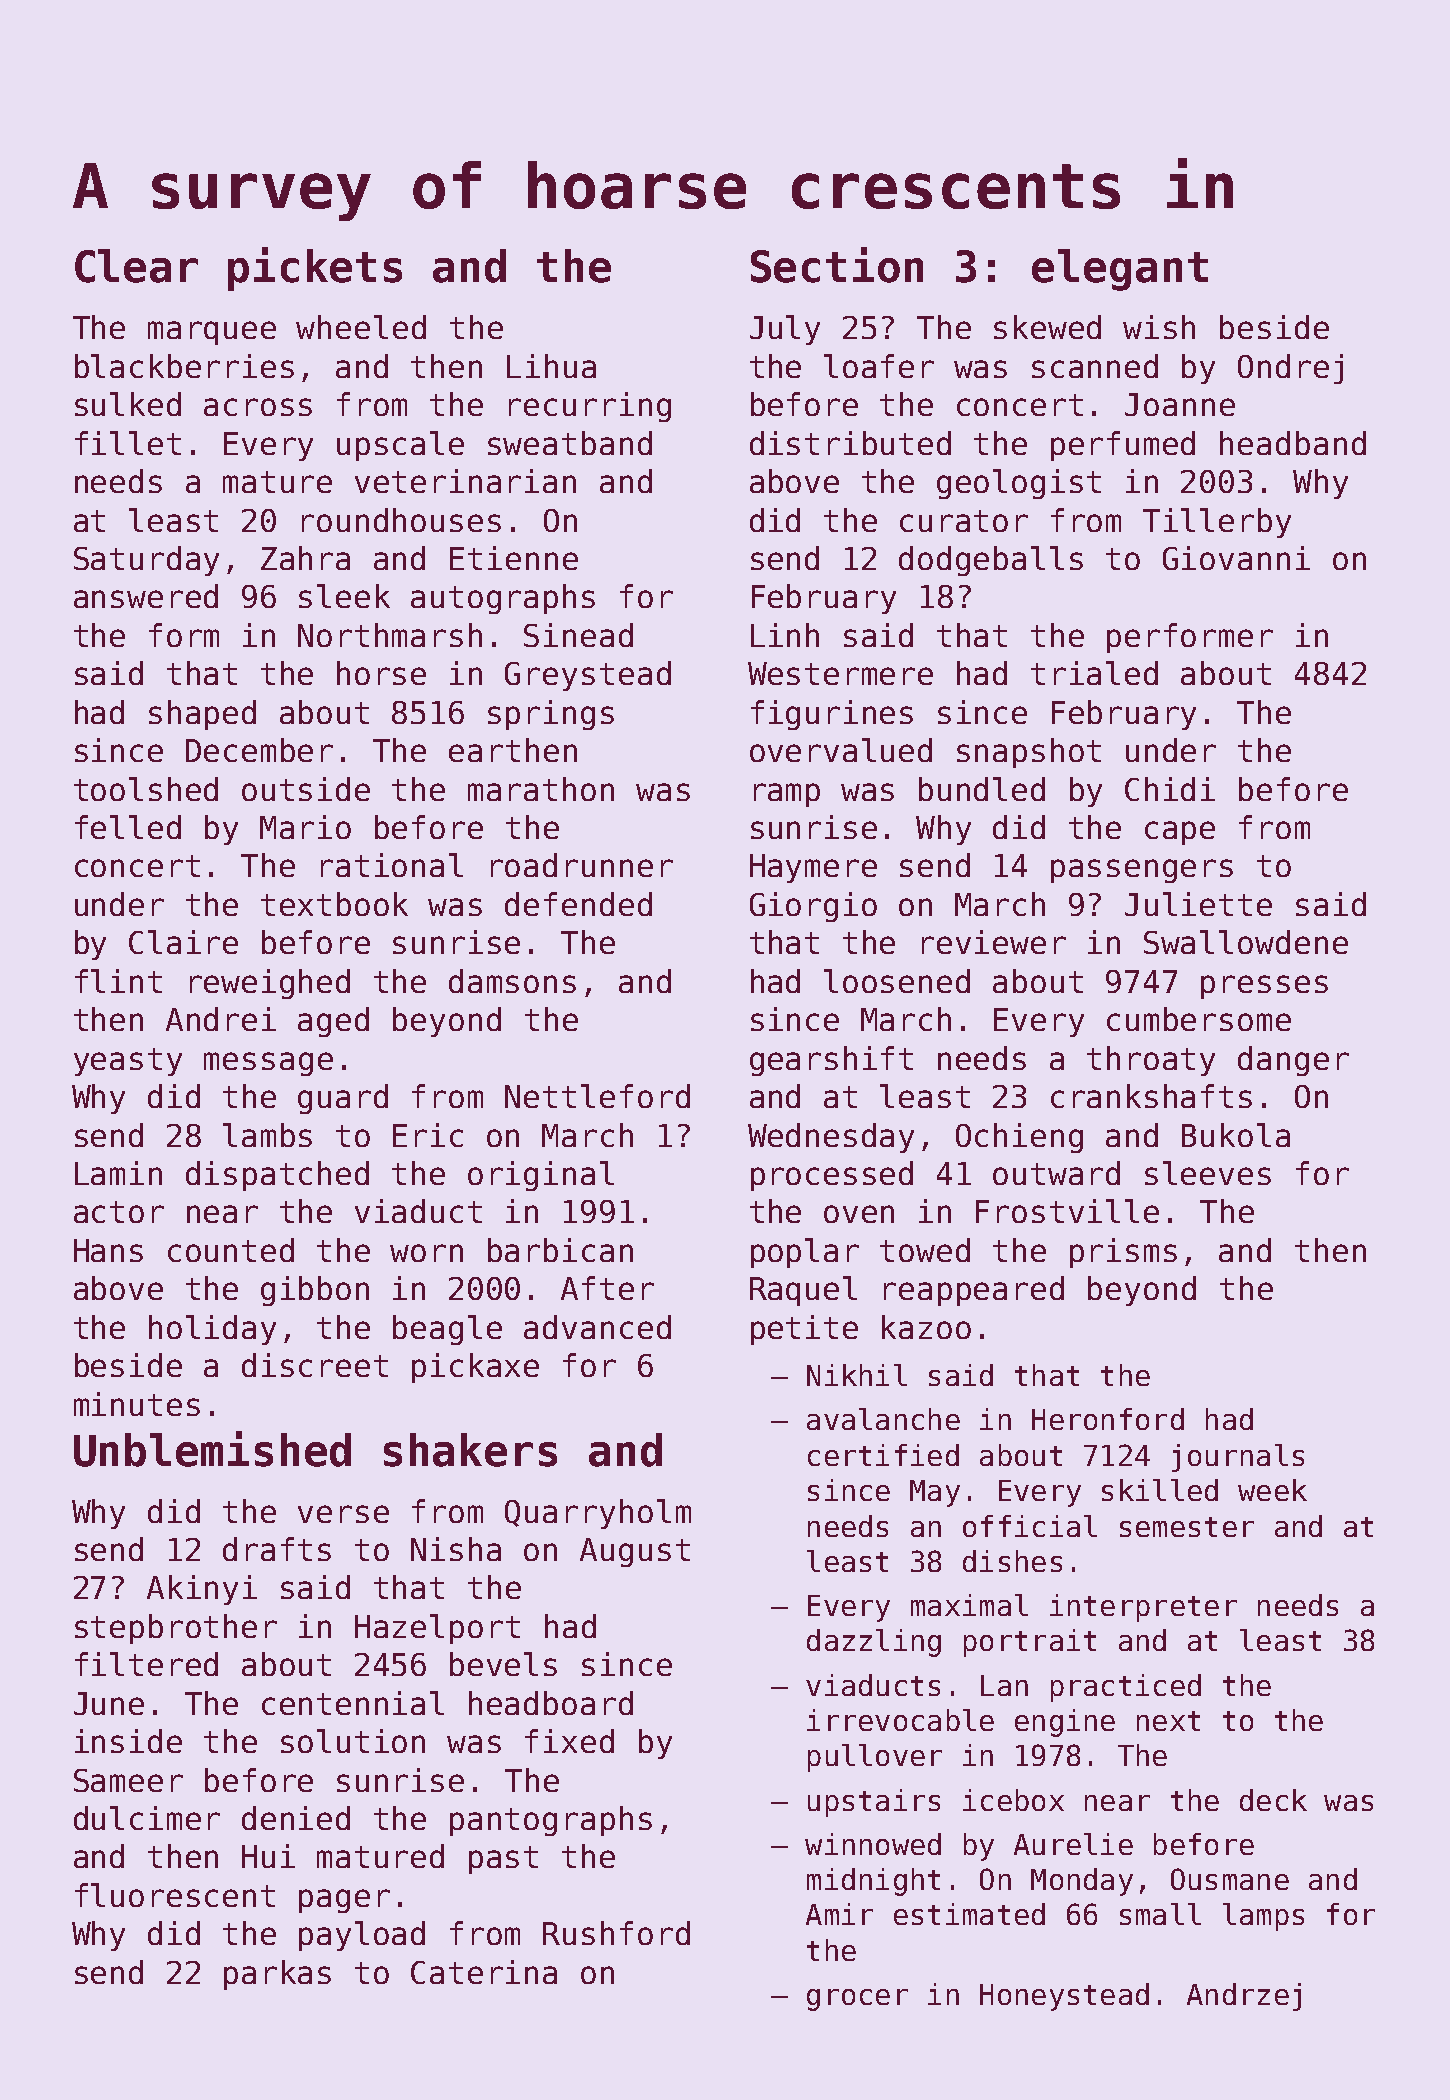 This image has height=2100, width=1450. What do you see at coordinates (597, 1327) in the image?
I see `advanced` at bounding box center [597, 1327].
